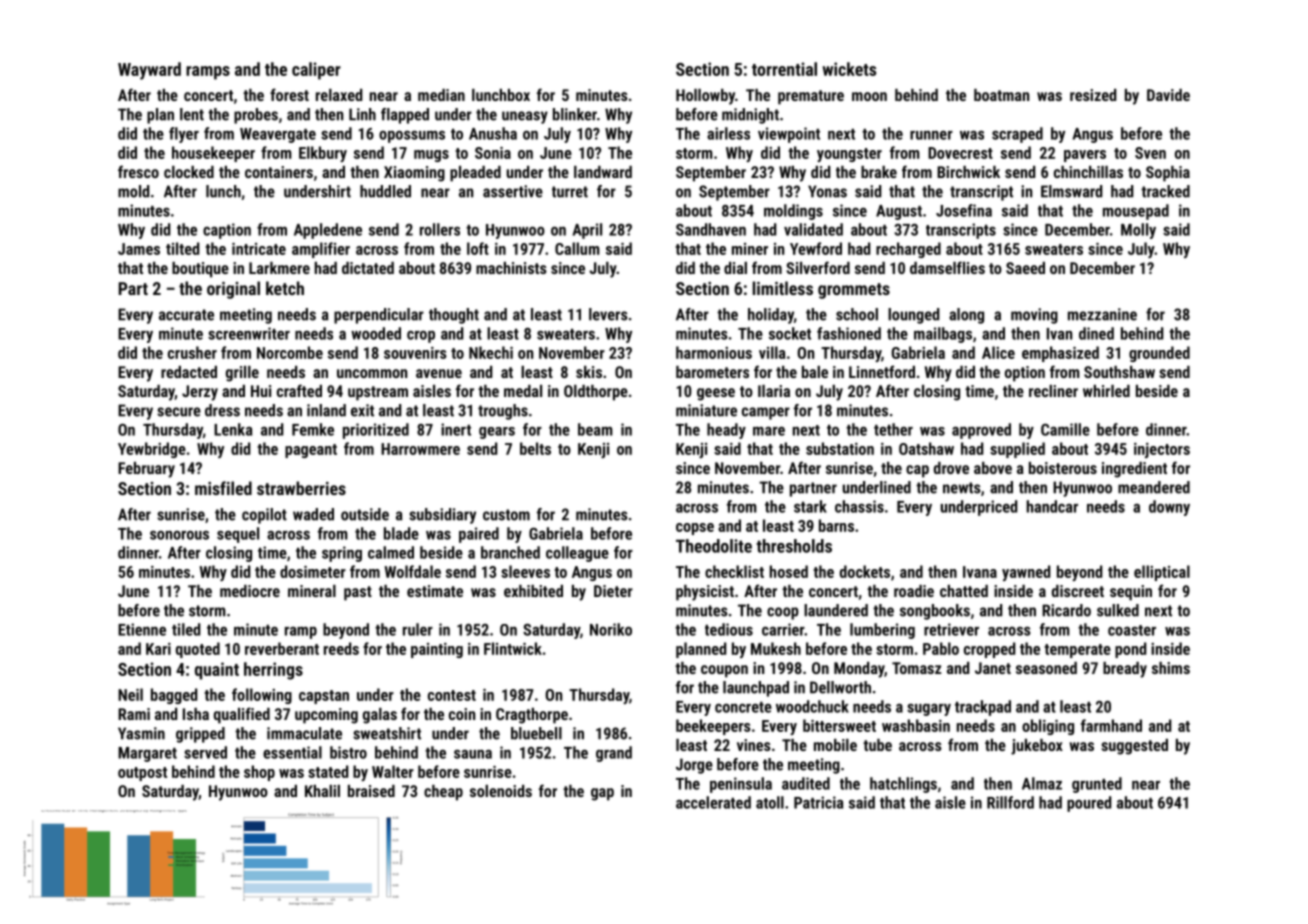 Image resolution: width=1308 pixels, height=924 pixels. What do you see at coordinates (849, 69) in the image?
I see `wickets` at bounding box center [849, 69].
